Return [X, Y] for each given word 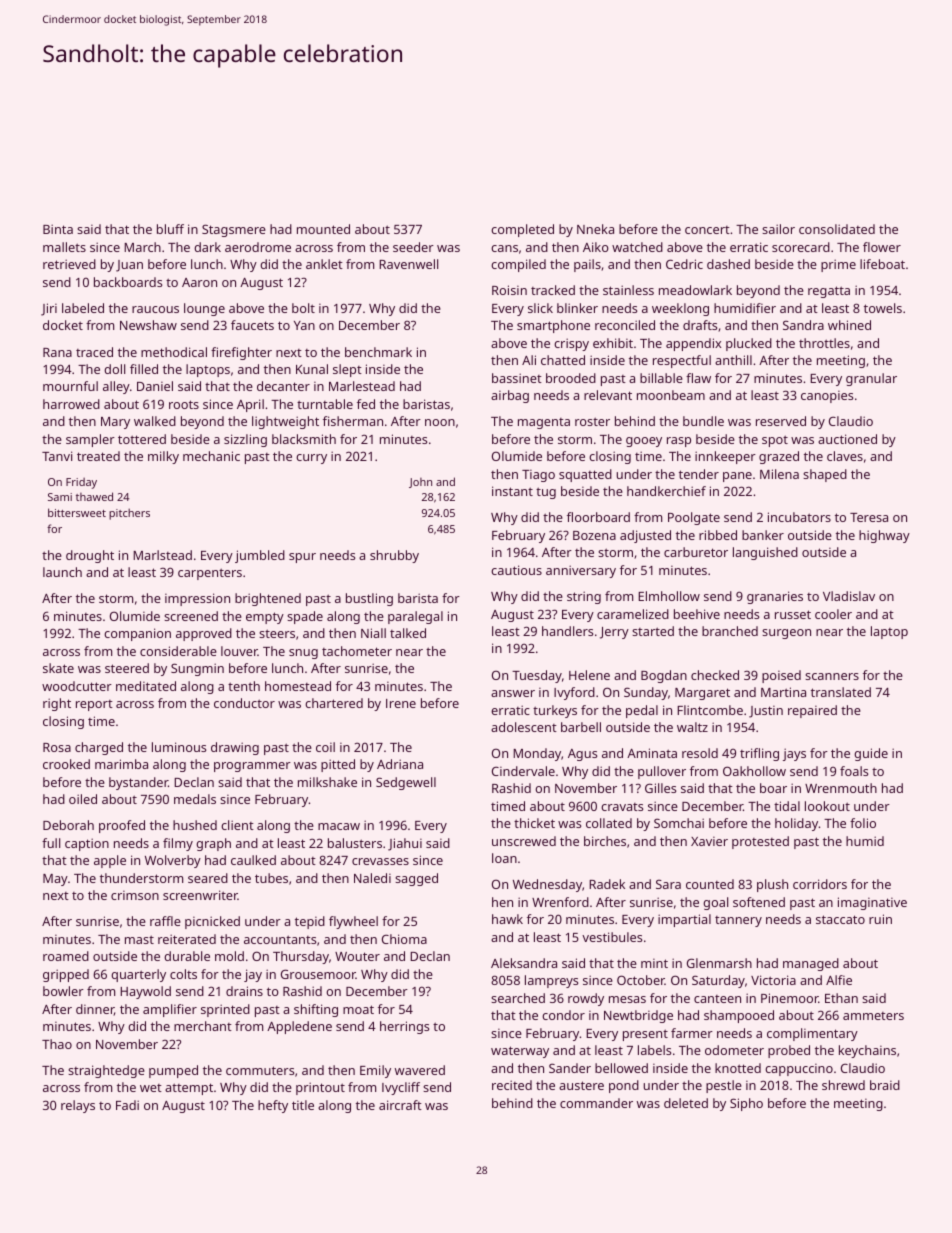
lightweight [285, 422]
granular [871, 379]
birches [605, 841]
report [94, 705]
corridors [820, 884]
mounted [323, 229]
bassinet [517, 378]
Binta [58, 229]
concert [707, 230]
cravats [622, 807]
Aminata [652, 753]
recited [512, 1085]
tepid [310, 922]
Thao [57, 1044]
